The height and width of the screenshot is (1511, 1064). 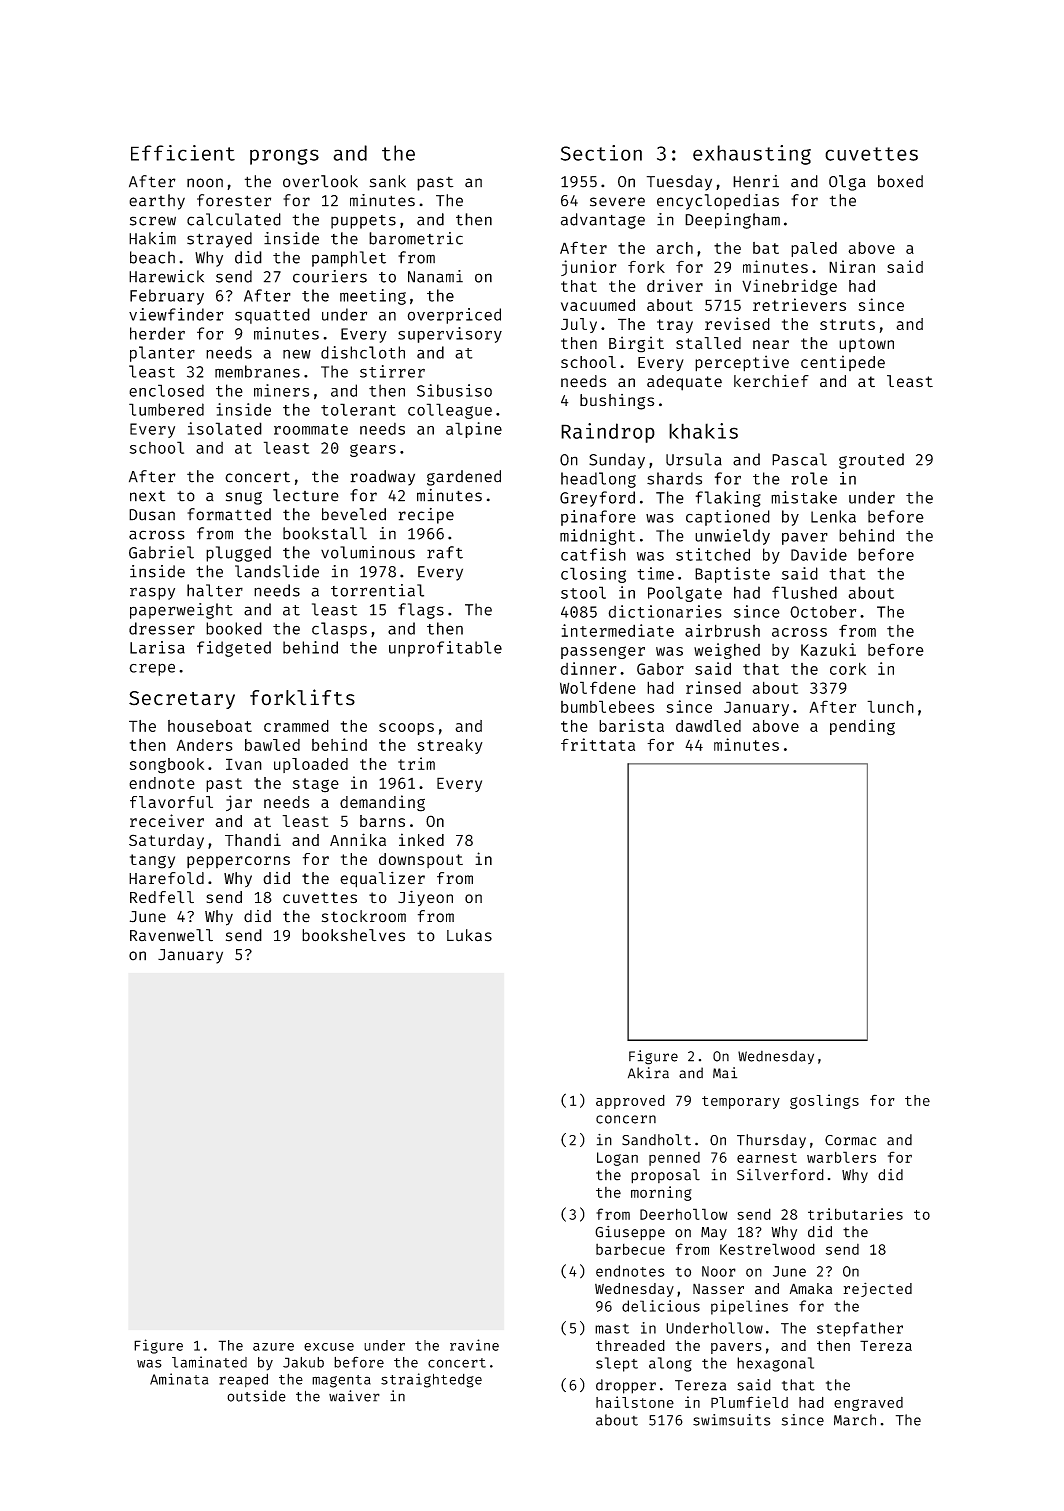 I want to click on stirrer, so click(x=392, y=371).
